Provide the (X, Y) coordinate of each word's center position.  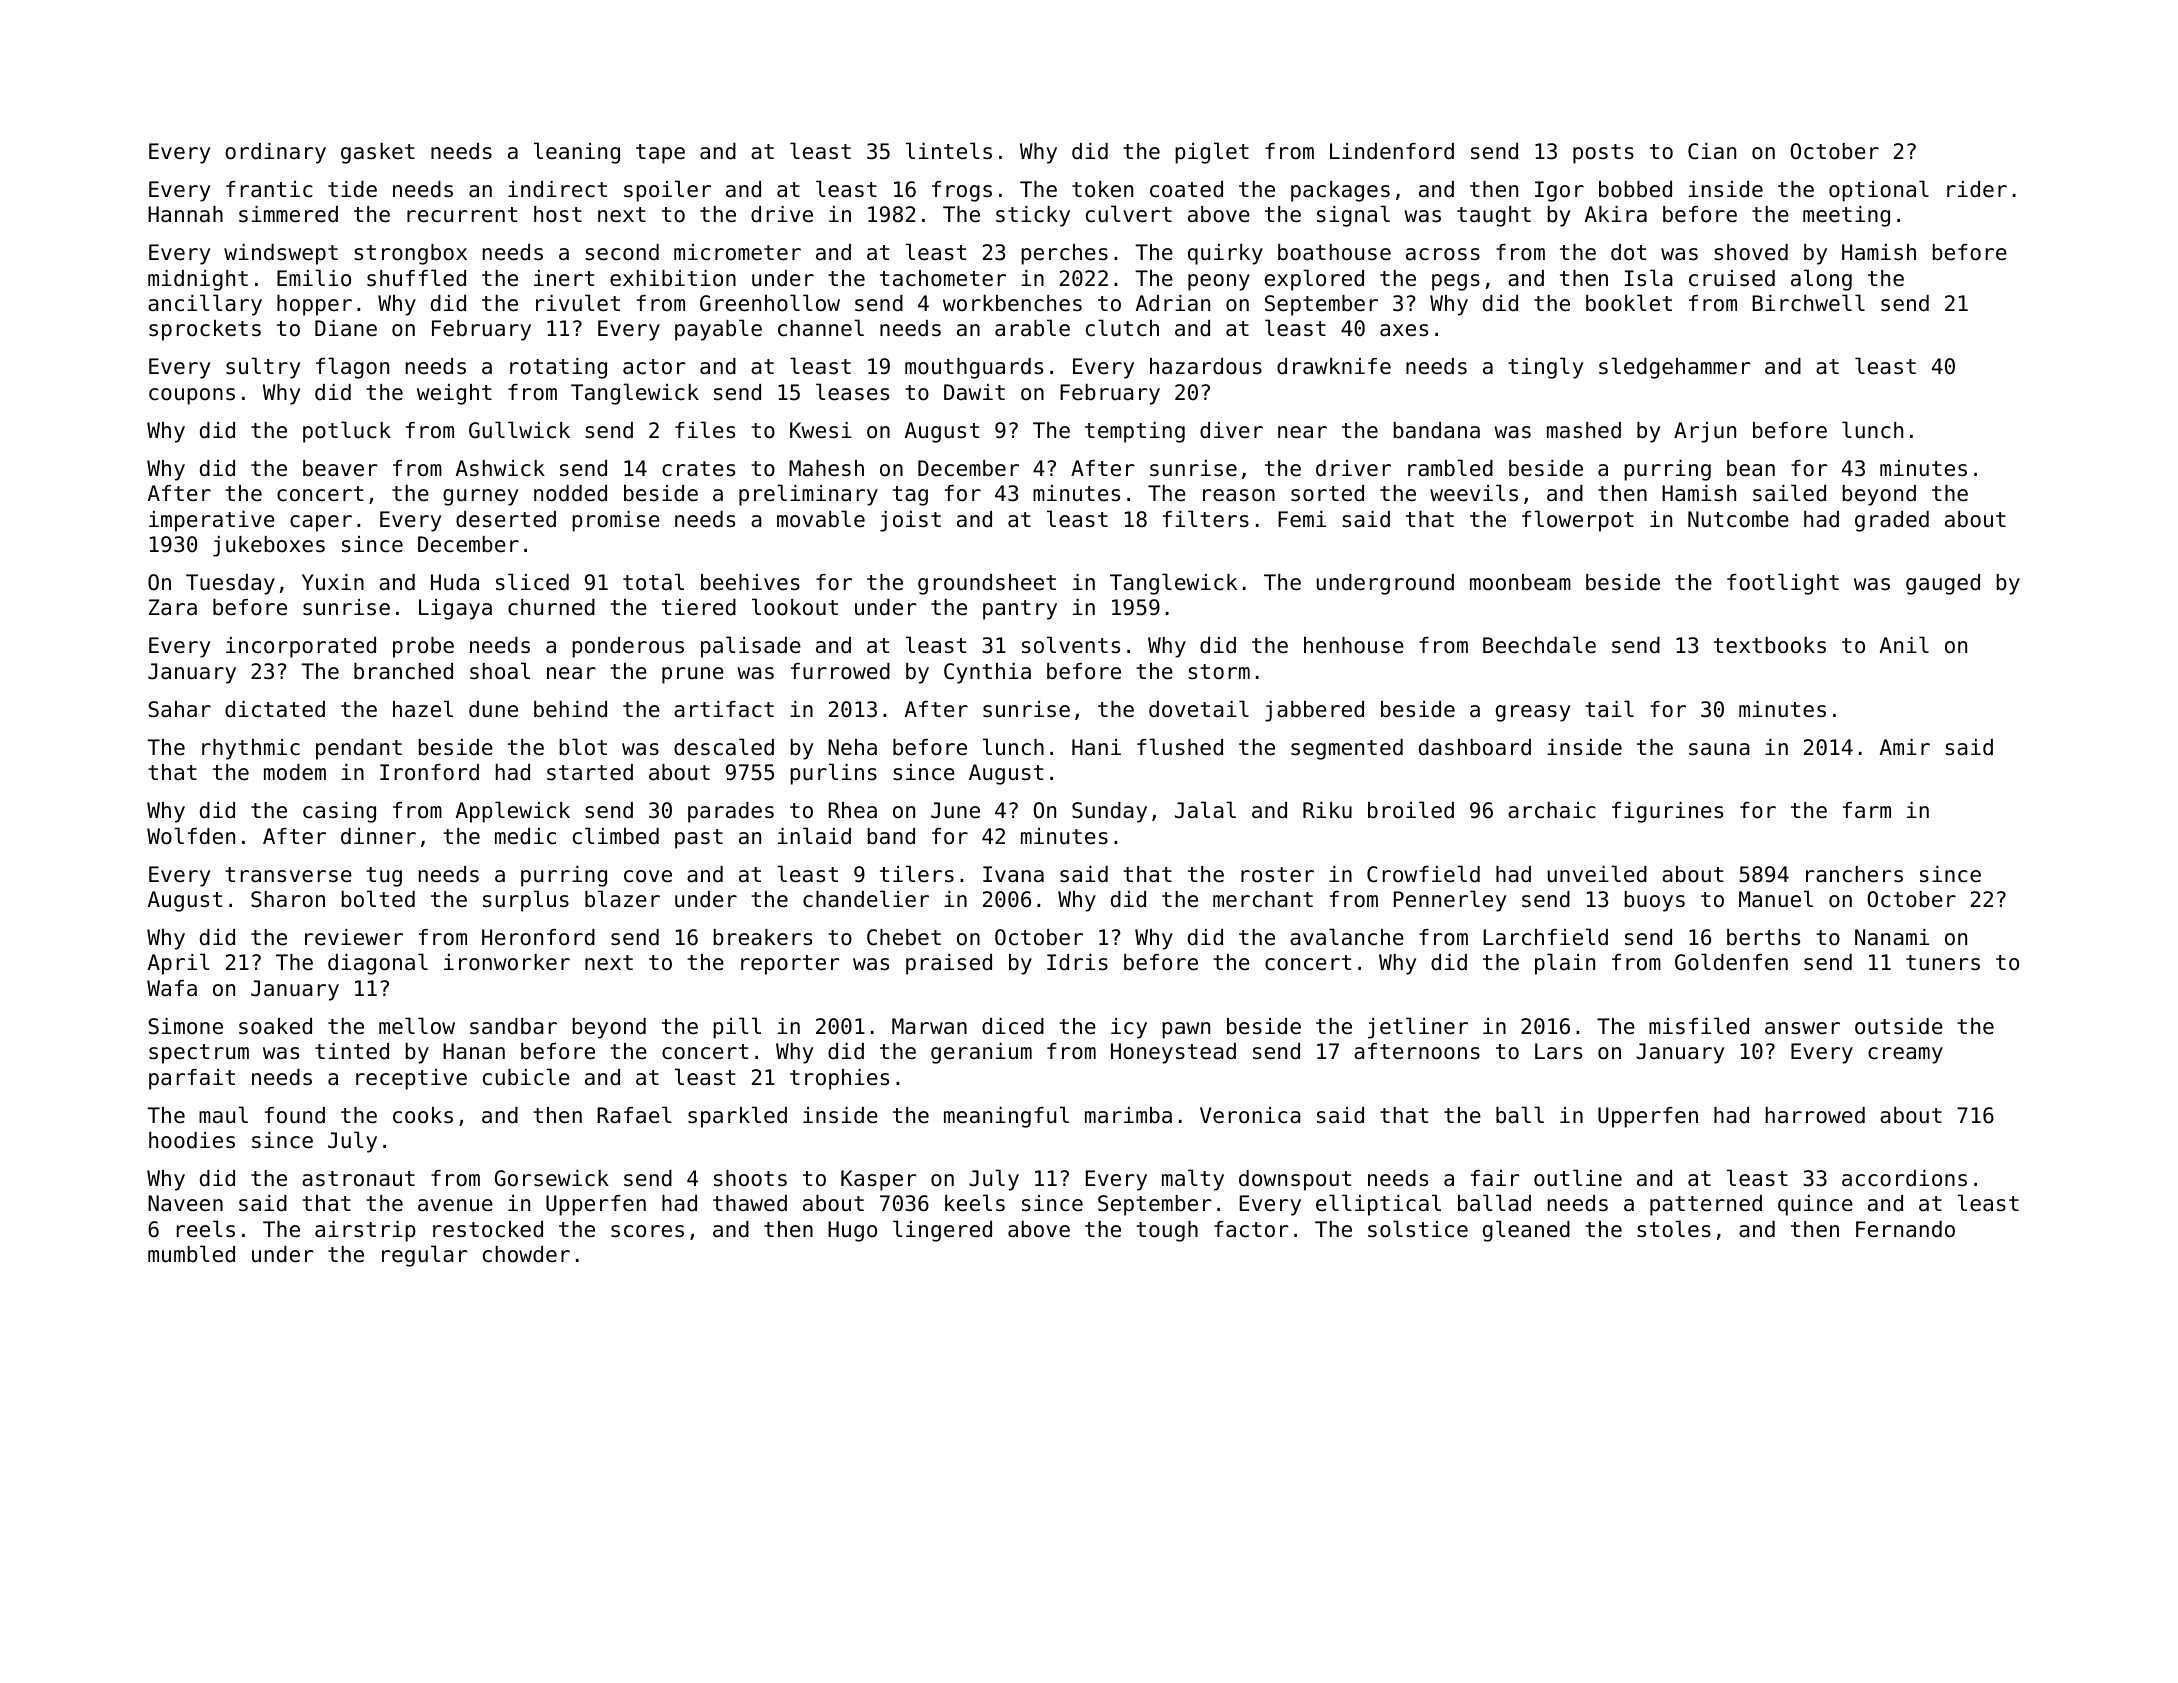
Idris (1077, 962)
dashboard (1475, 747)
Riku (1327, 810)
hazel (423, 709)
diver (1231, 430)
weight (454, 394)
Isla (1649, 278)
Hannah (185, 214)
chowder (526, 1254)
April (179, 964)
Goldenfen (1731, 962)
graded (1892, 521)
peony (1219, 282)
